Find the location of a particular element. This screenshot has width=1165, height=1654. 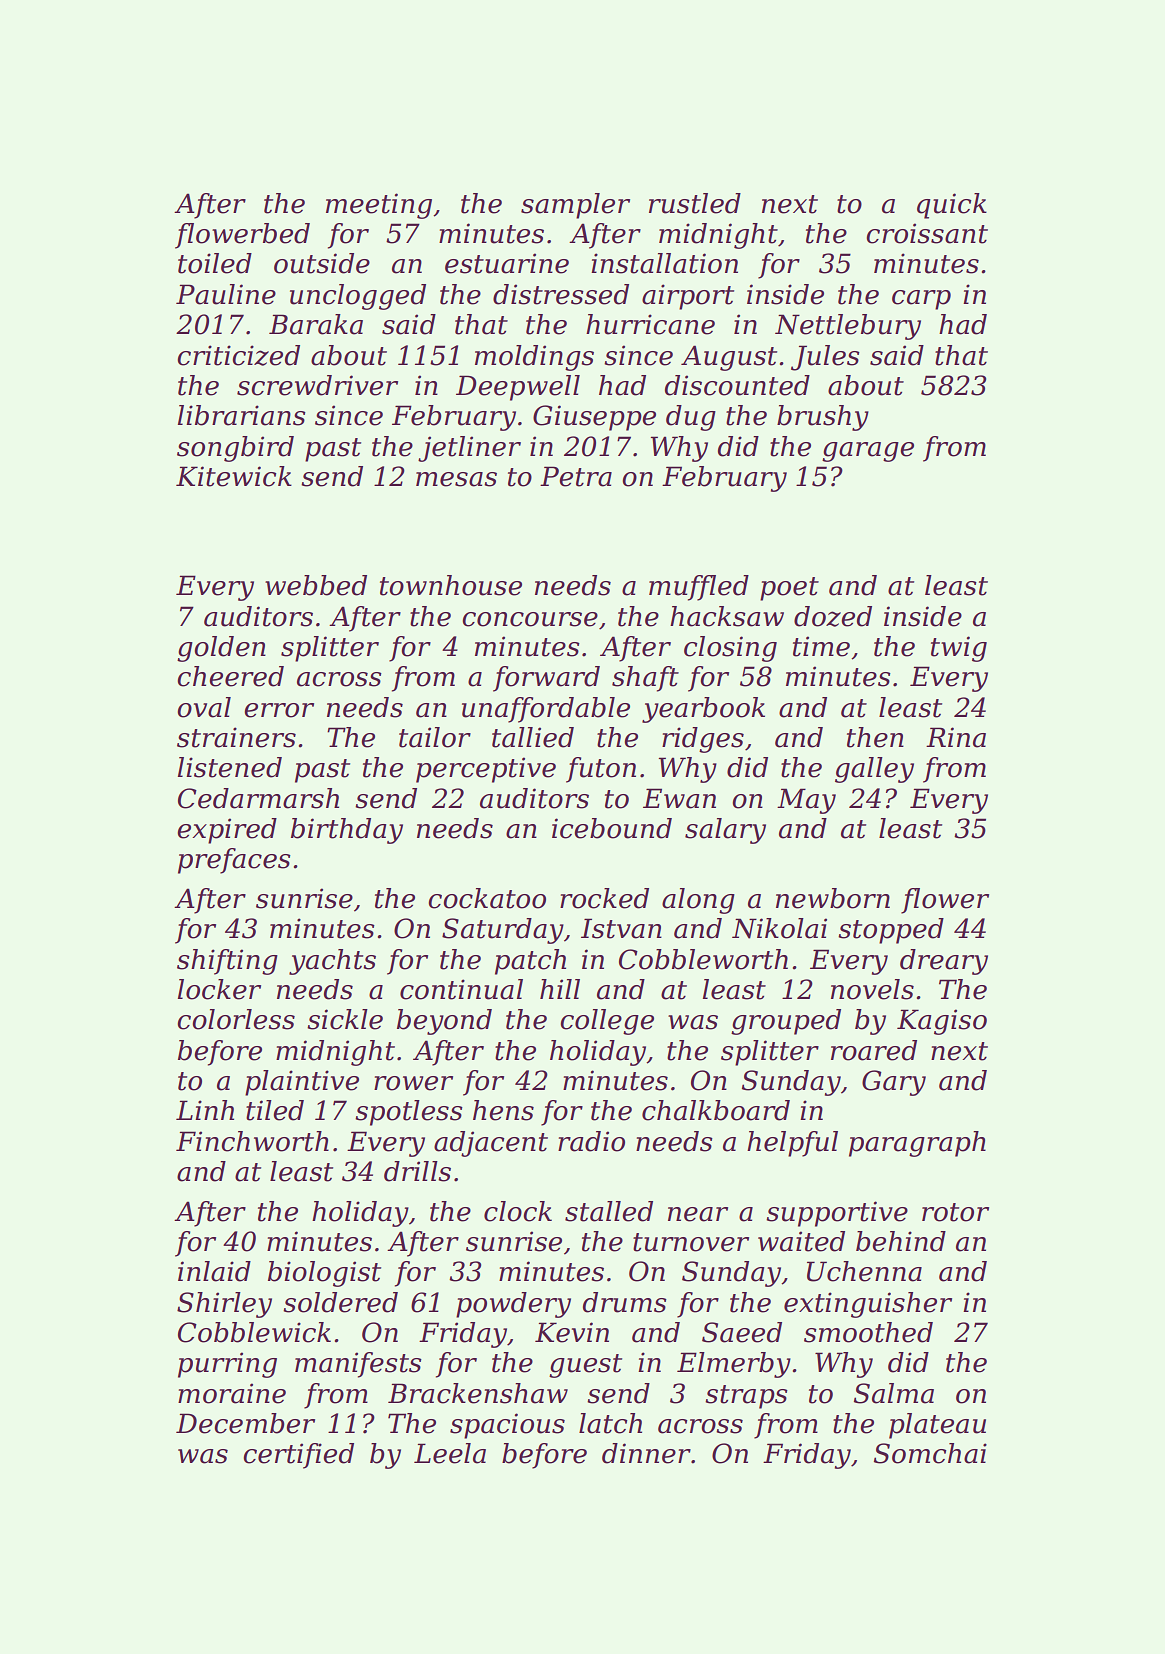

rustled is located at coordinates (695, 203).
